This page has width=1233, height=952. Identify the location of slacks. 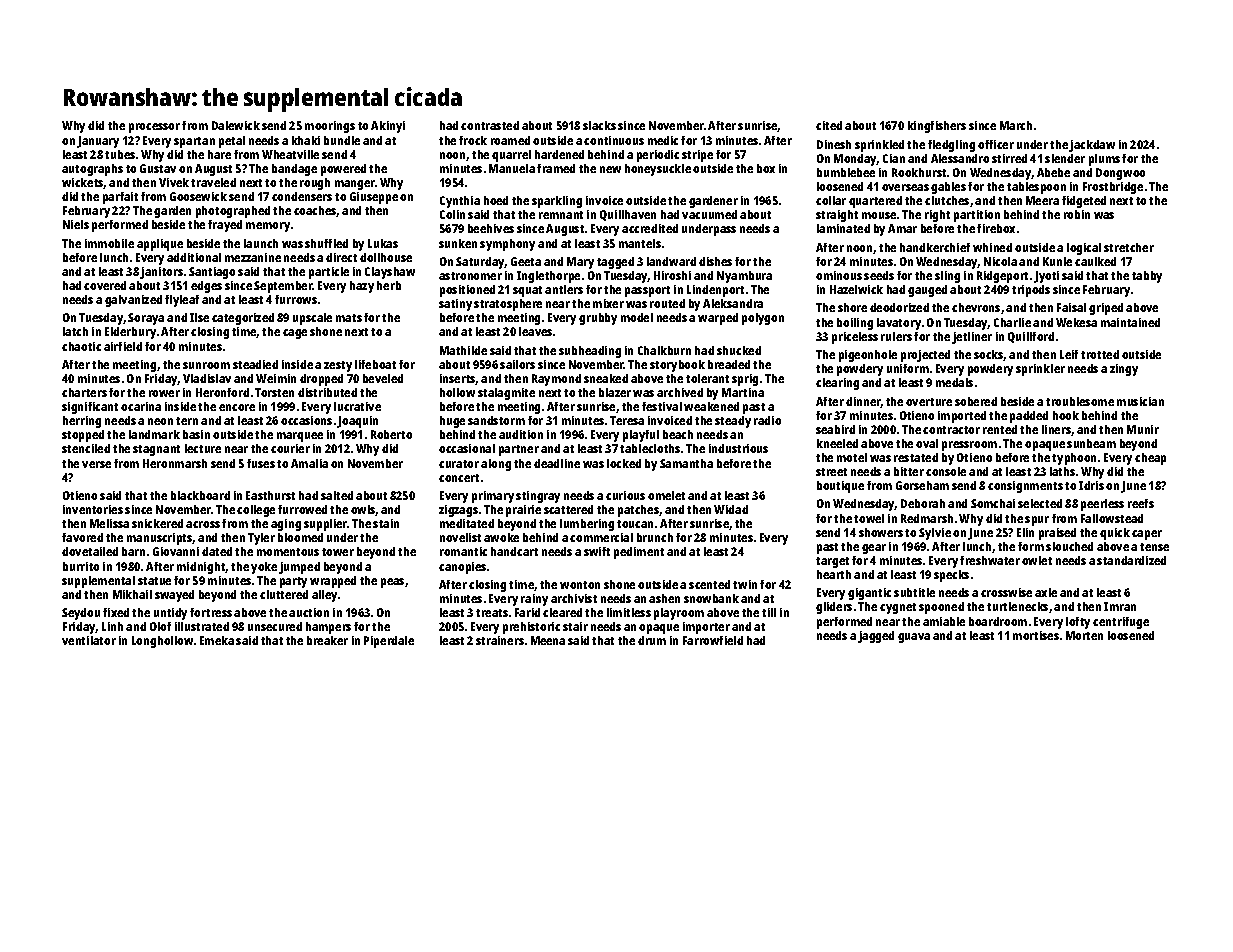
(599, 125).
